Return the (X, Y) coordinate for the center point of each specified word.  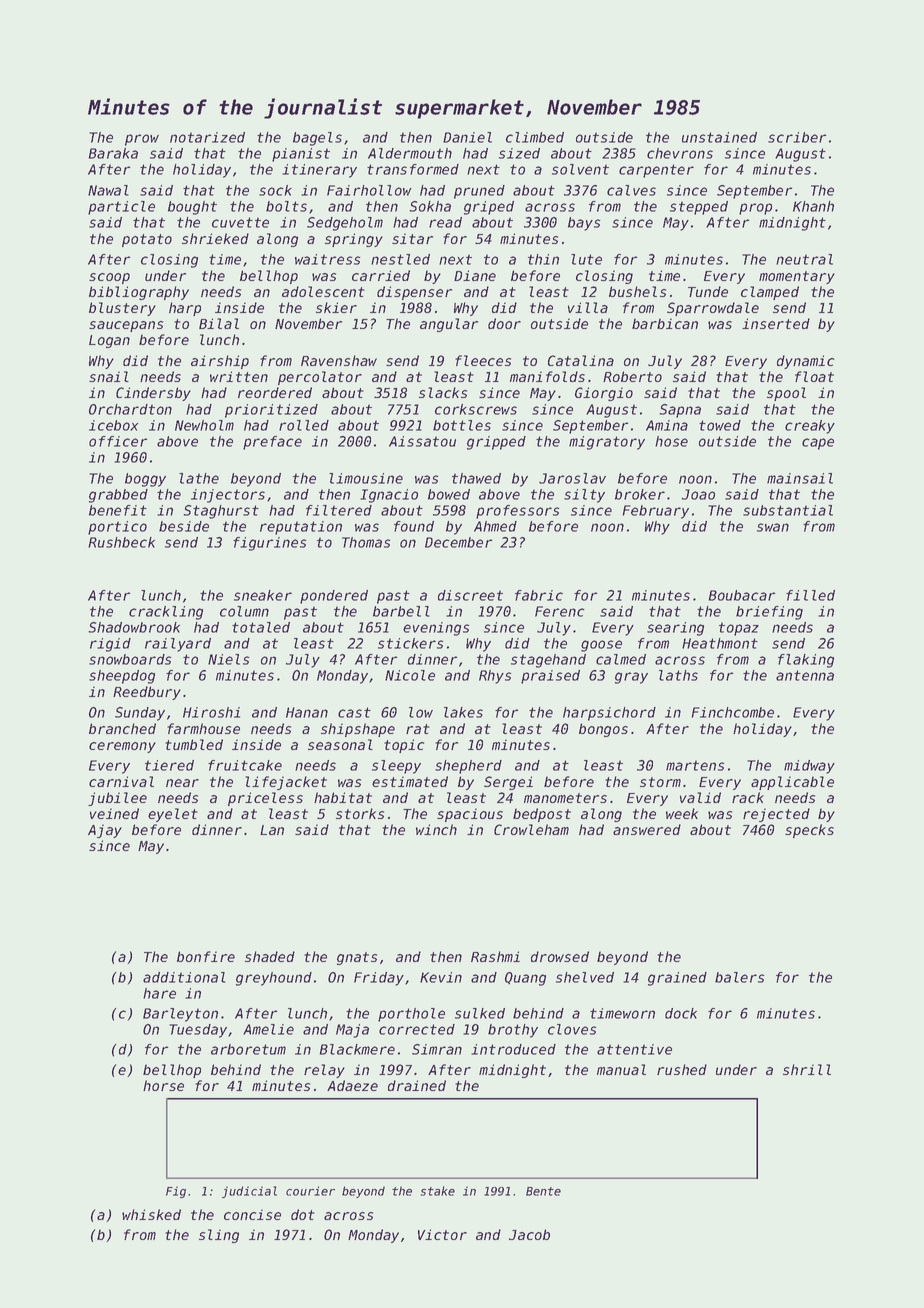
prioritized (271, 411)
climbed (535, 137)
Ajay (105, 831)
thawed (476, 478)
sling (219, 1236)
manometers (565, 798)
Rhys (495, 677)
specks (809, 831)
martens (695, 765)
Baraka (113, 153)
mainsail (800, 478)
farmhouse (203, 728)
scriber (797, 137)
